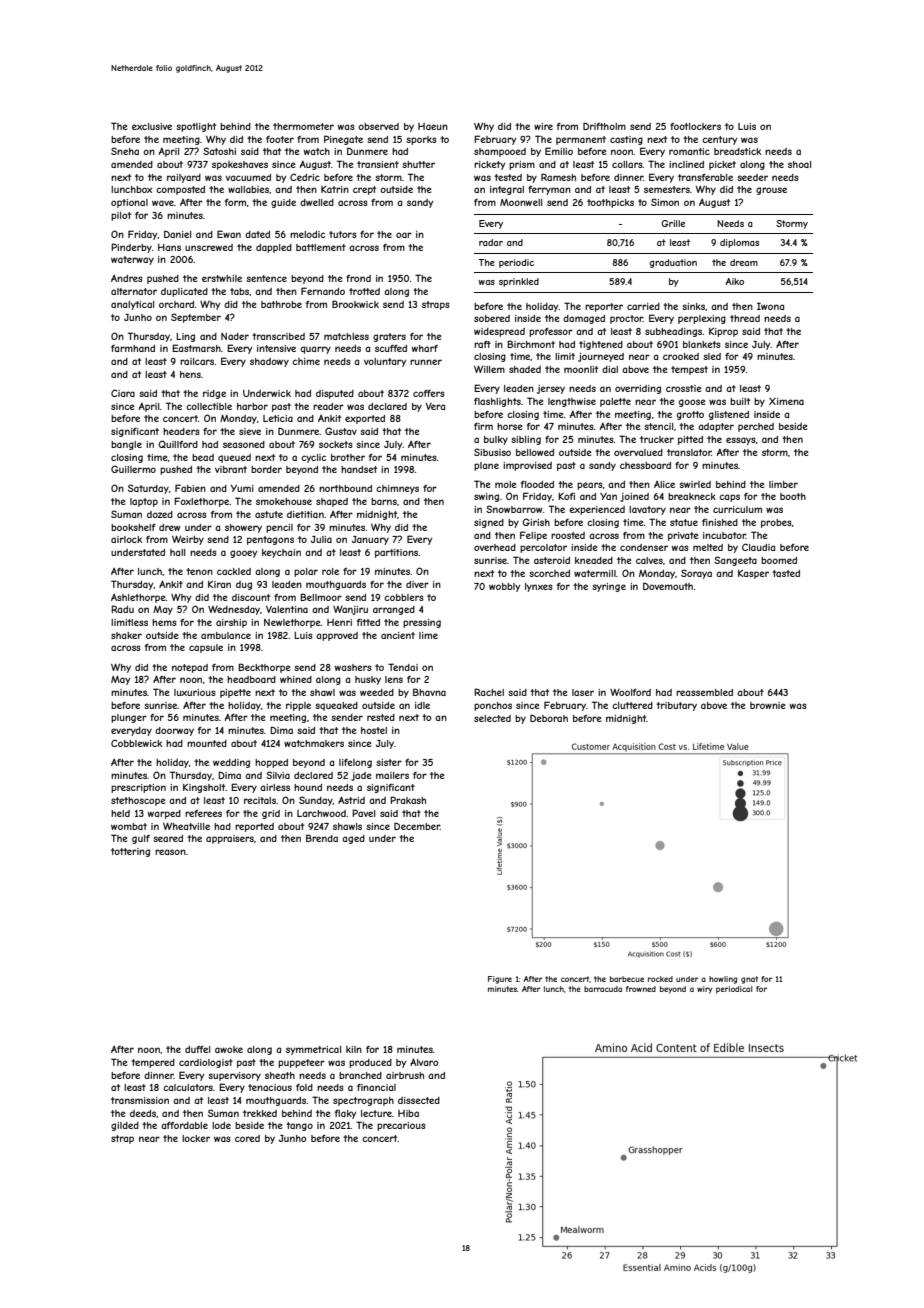 The image size is (924, 1308). What do you see at coordinates (749, 980) in the image?
I see `gnat` at bounding box center [749, 980].
